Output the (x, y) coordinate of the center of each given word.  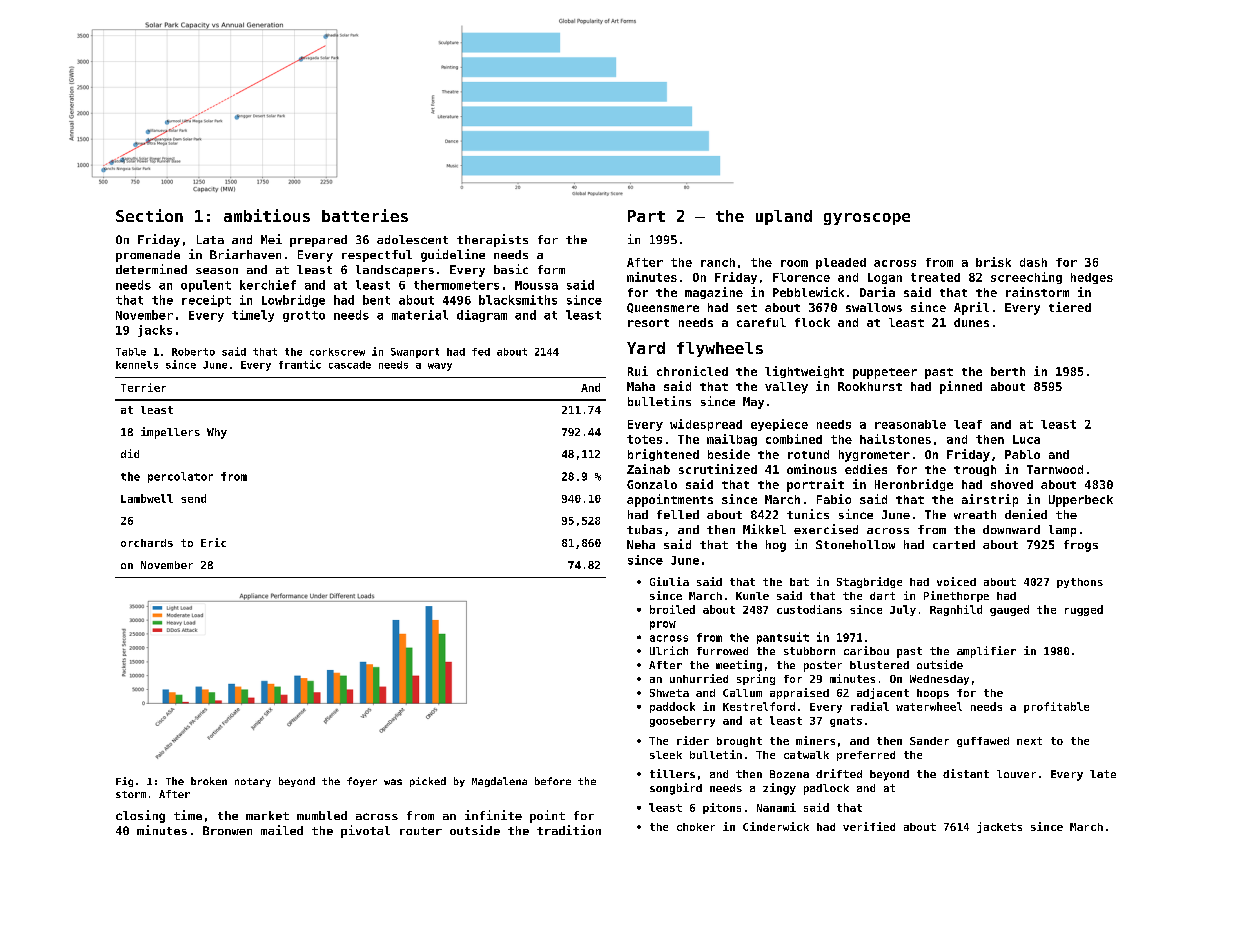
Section (149, 215)
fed (481, 352)
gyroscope (867, 219)
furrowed (722, 651)
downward (1011, 529)
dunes (971, 322)
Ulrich (669, 650)
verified (869, 826)
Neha (641, 544)
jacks (155, 331)
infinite (493, 815)
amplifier (986, 652)
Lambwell (147, 498)
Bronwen (227, 830)
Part (646, 216)
